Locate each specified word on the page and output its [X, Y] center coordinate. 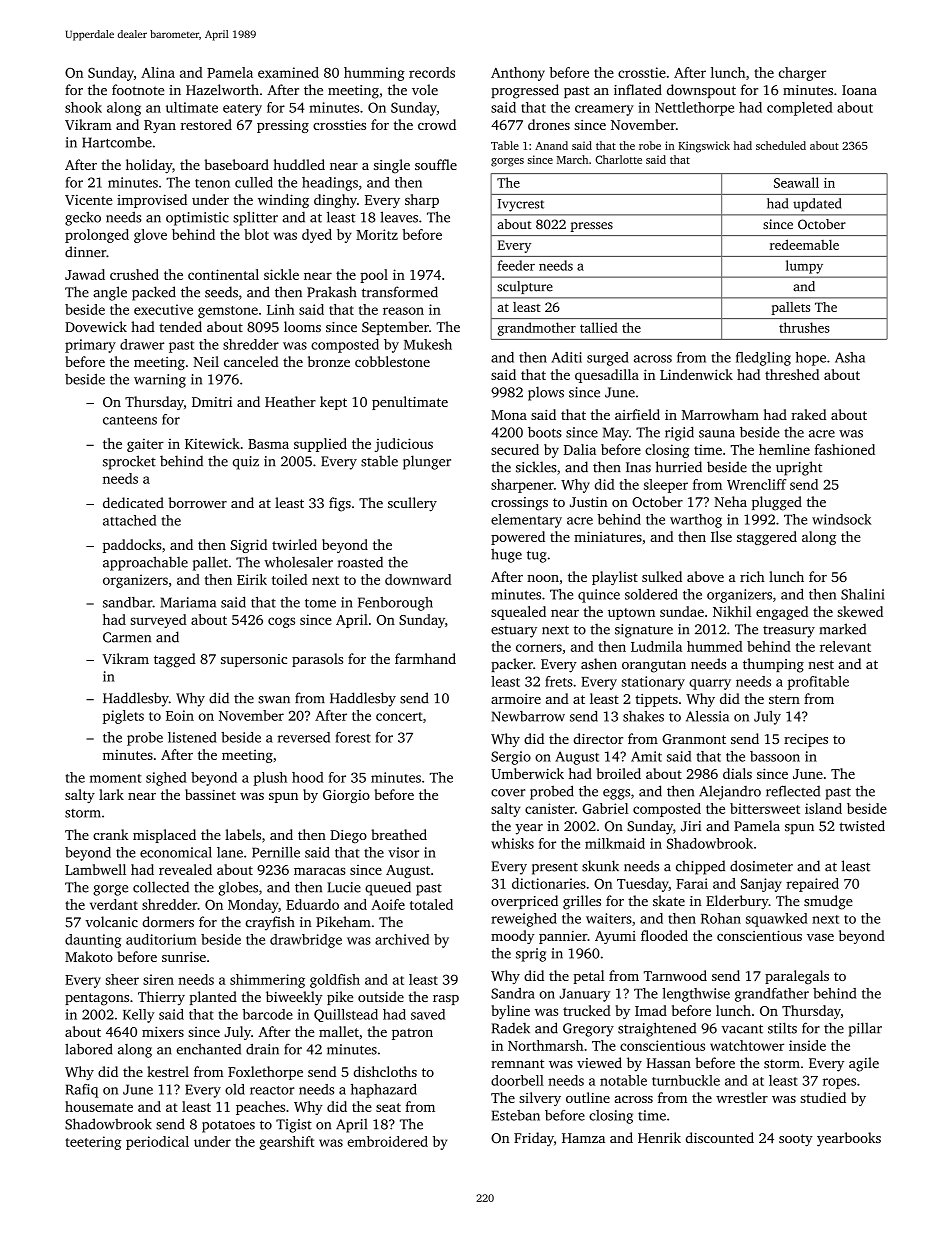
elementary [526, 521]
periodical [157, 1143]
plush [270, 779]
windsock [841, 519]
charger [802, 74]
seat [388, 1107]
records [432, 72]
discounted [720, 1137]
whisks [512, 843]
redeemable [804, 244]
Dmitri [212, 402]
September [395, 328]
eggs [616, 794]
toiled [289, 579]
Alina [158, 72]
